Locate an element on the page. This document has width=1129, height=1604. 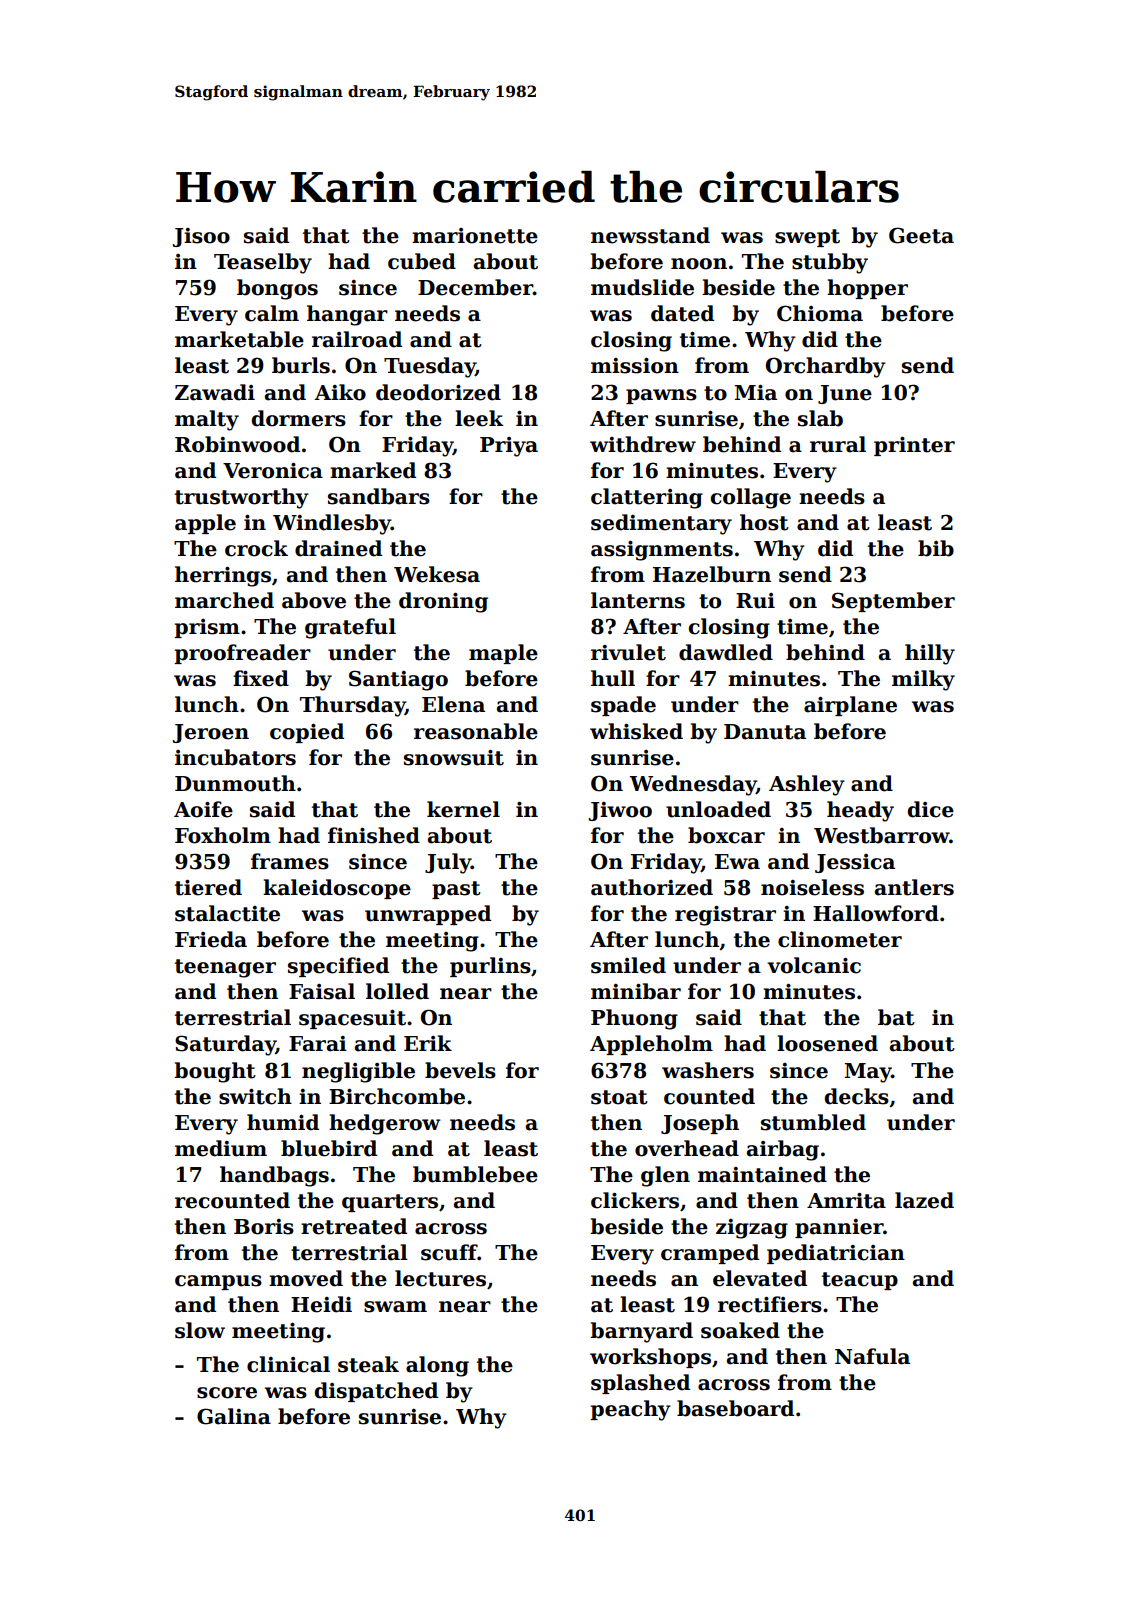
peachy is located at coordinates (630, 1410).
